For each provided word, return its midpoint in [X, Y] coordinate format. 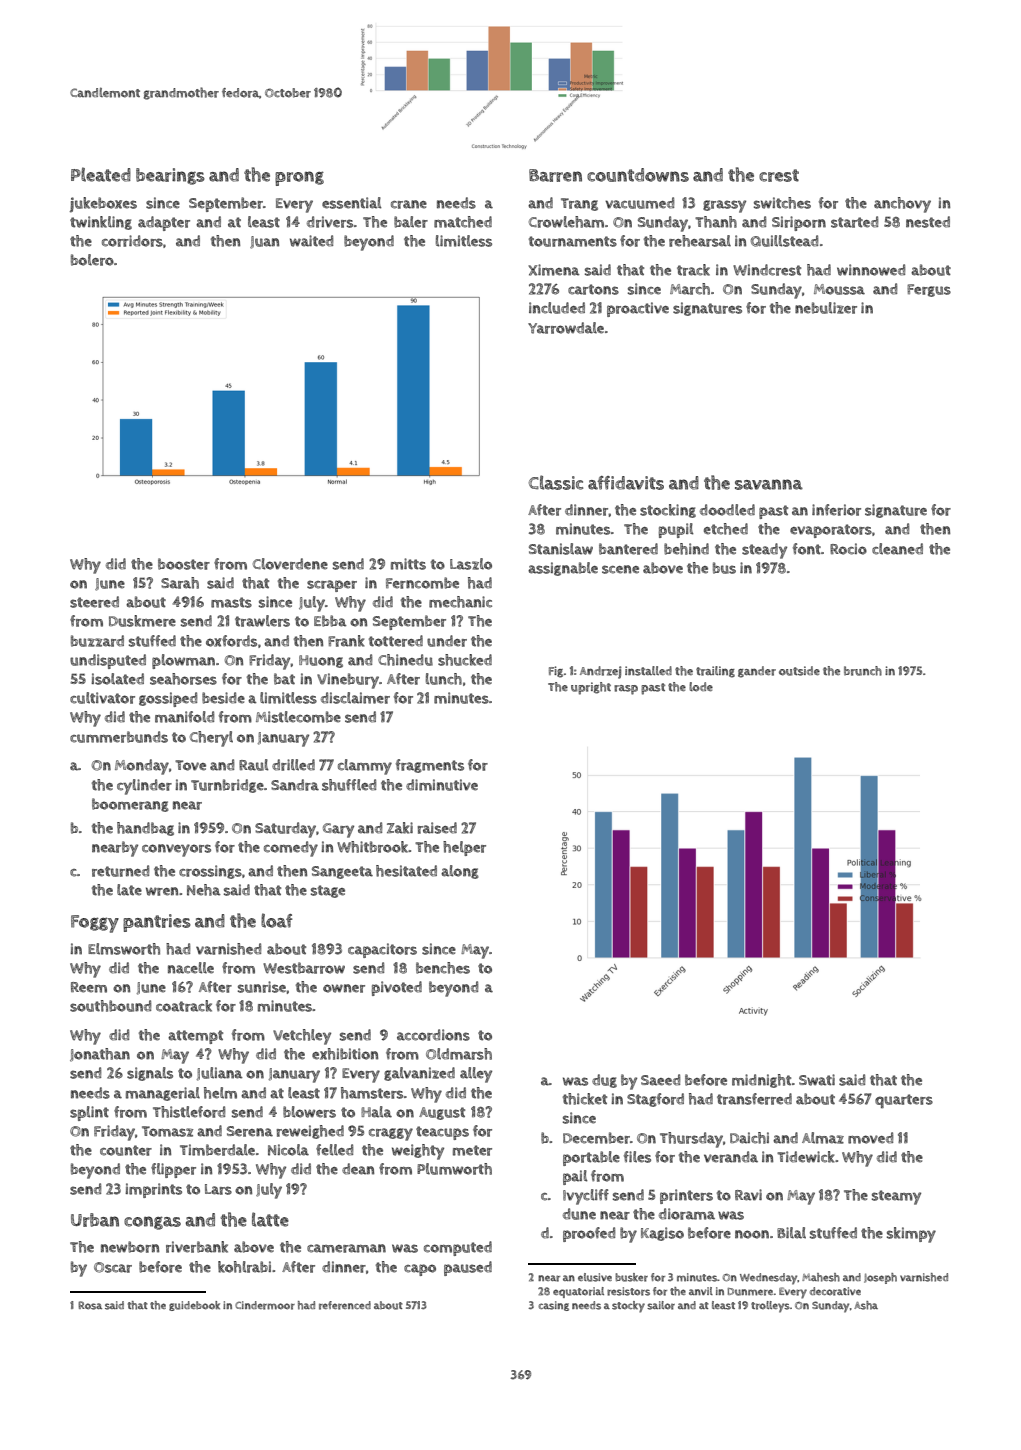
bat [284, 679]
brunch [863, 671]
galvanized [419, 1074]
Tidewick [805, 1157]
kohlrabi [244, 1267]
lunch [444, 679]
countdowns [638, 175]
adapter [164, 223]
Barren [555, 175]
